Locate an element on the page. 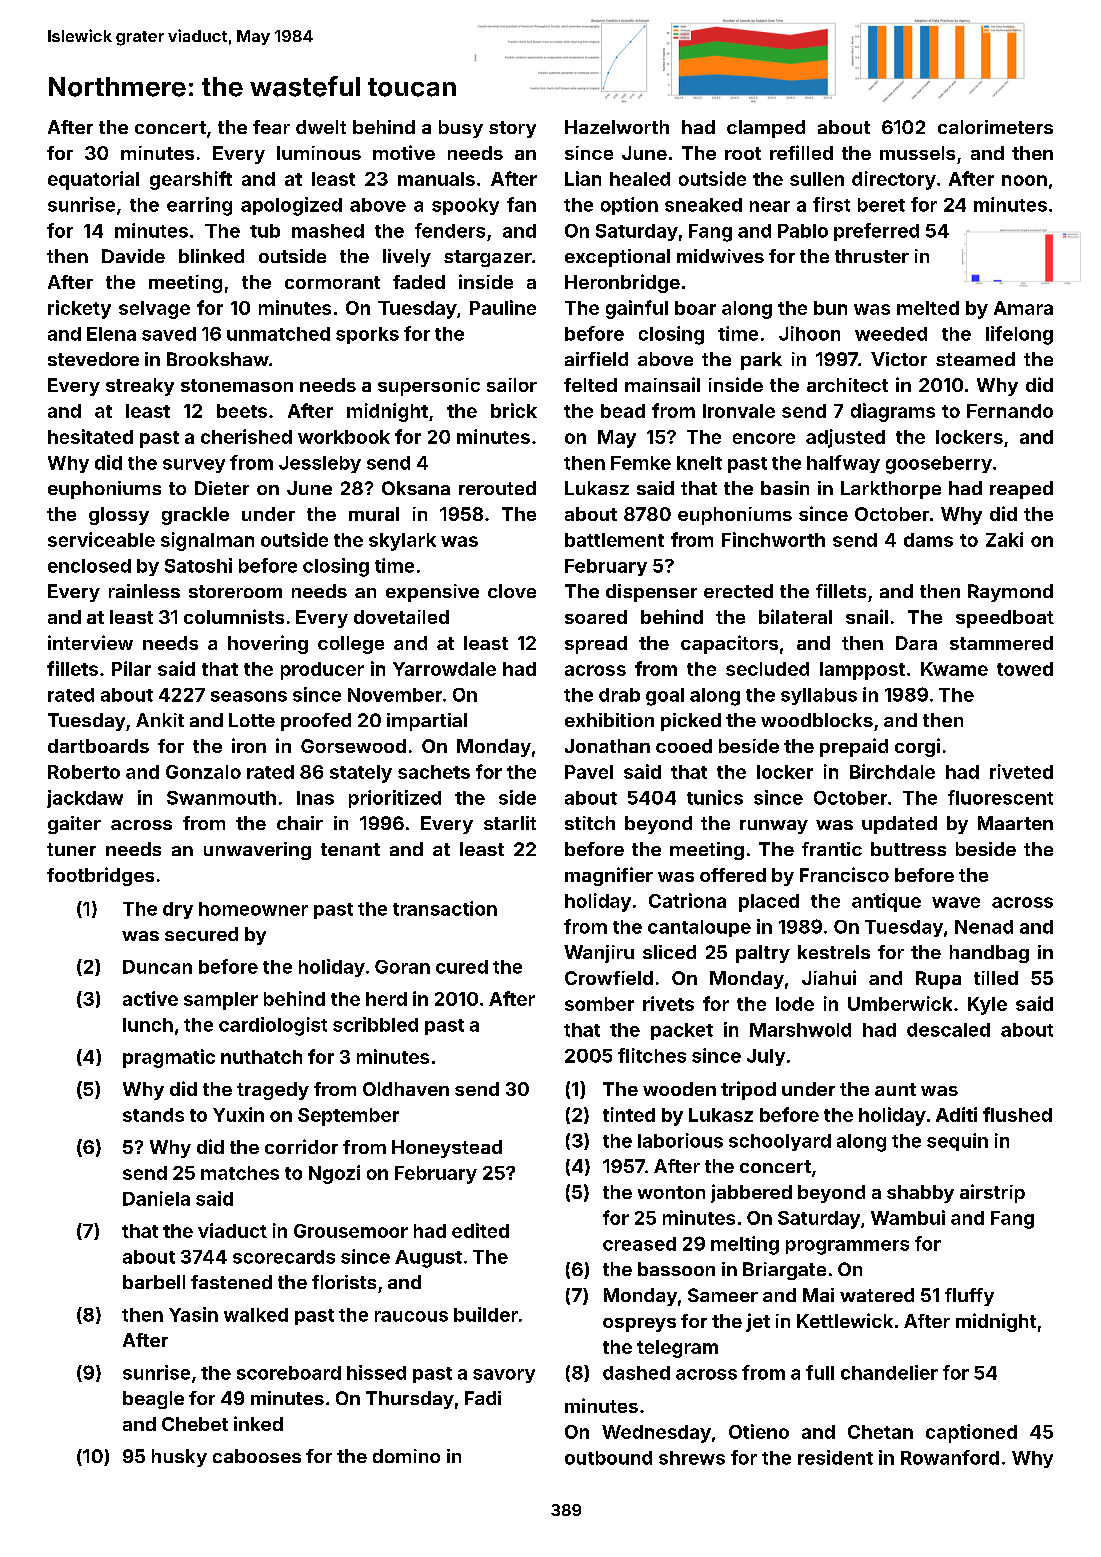 The height and width of the image is (1557, 1101). gainful is located at coordinates (637, 309).
